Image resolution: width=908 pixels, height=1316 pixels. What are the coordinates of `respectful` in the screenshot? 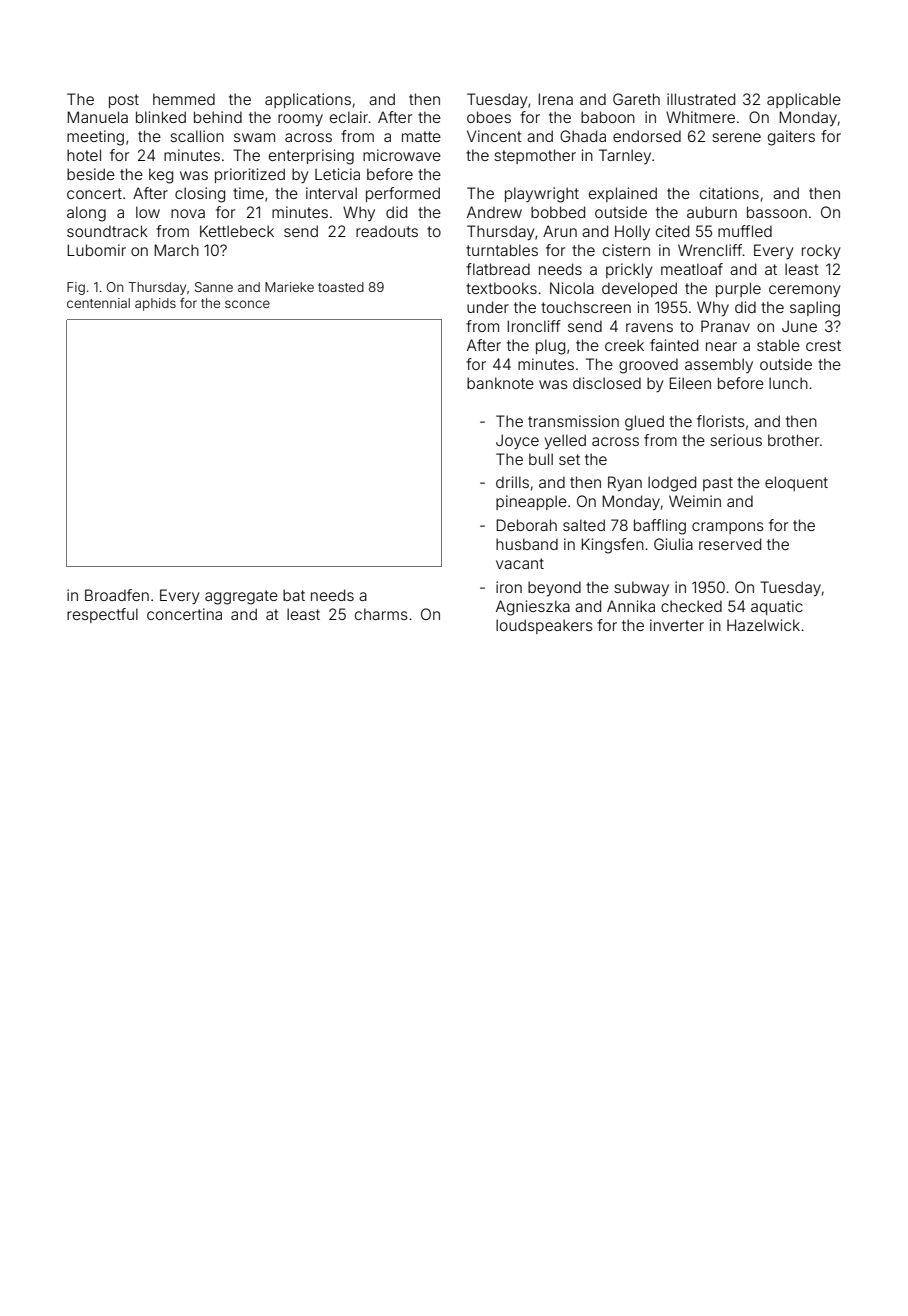 It's located at (102, 615).
